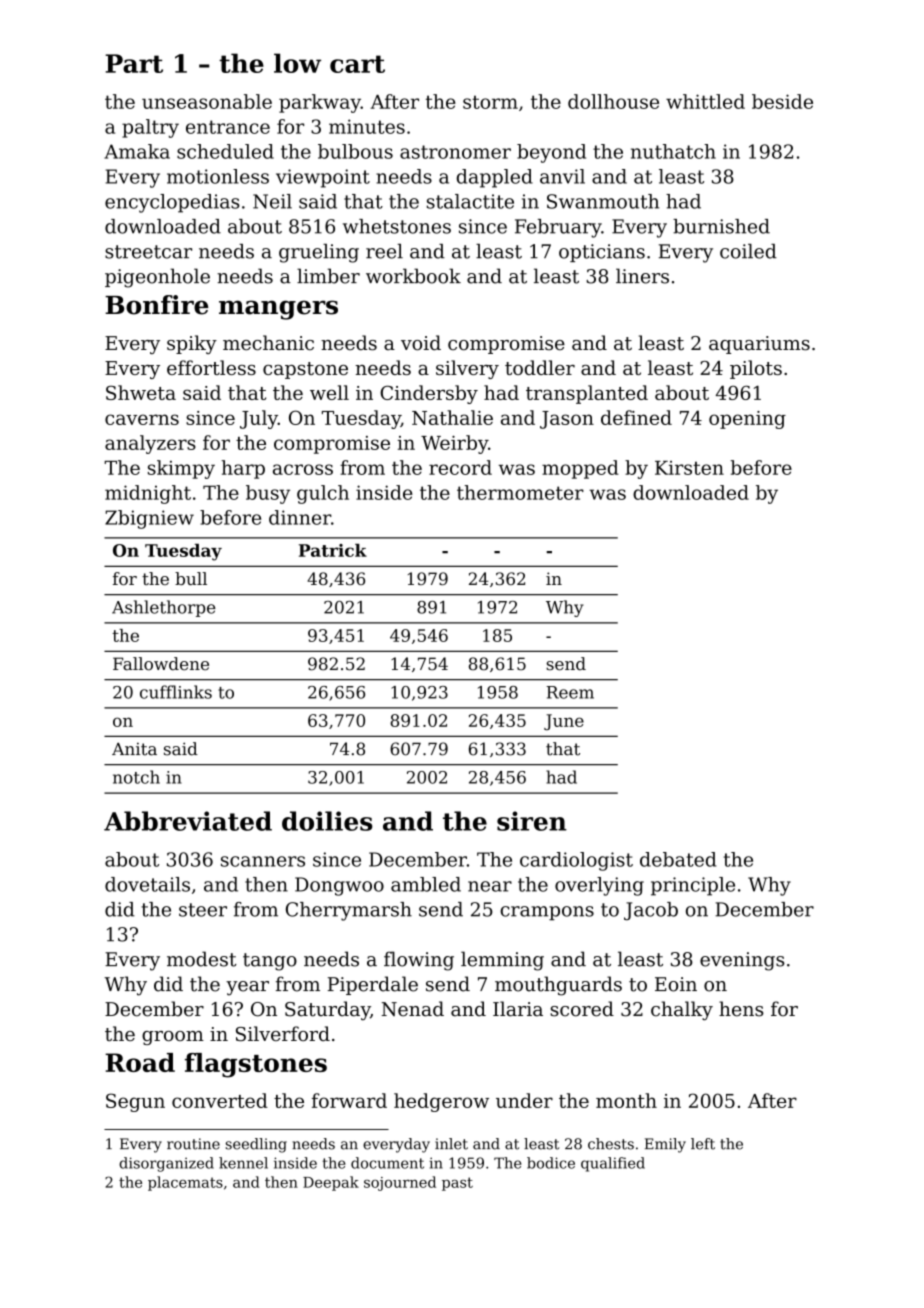 Image resolution: width=924 pixels, height=1308 pixels. What do you see at coordinates (747, 420) in the page?
I see `opening` at bounding box center [747, 420].
